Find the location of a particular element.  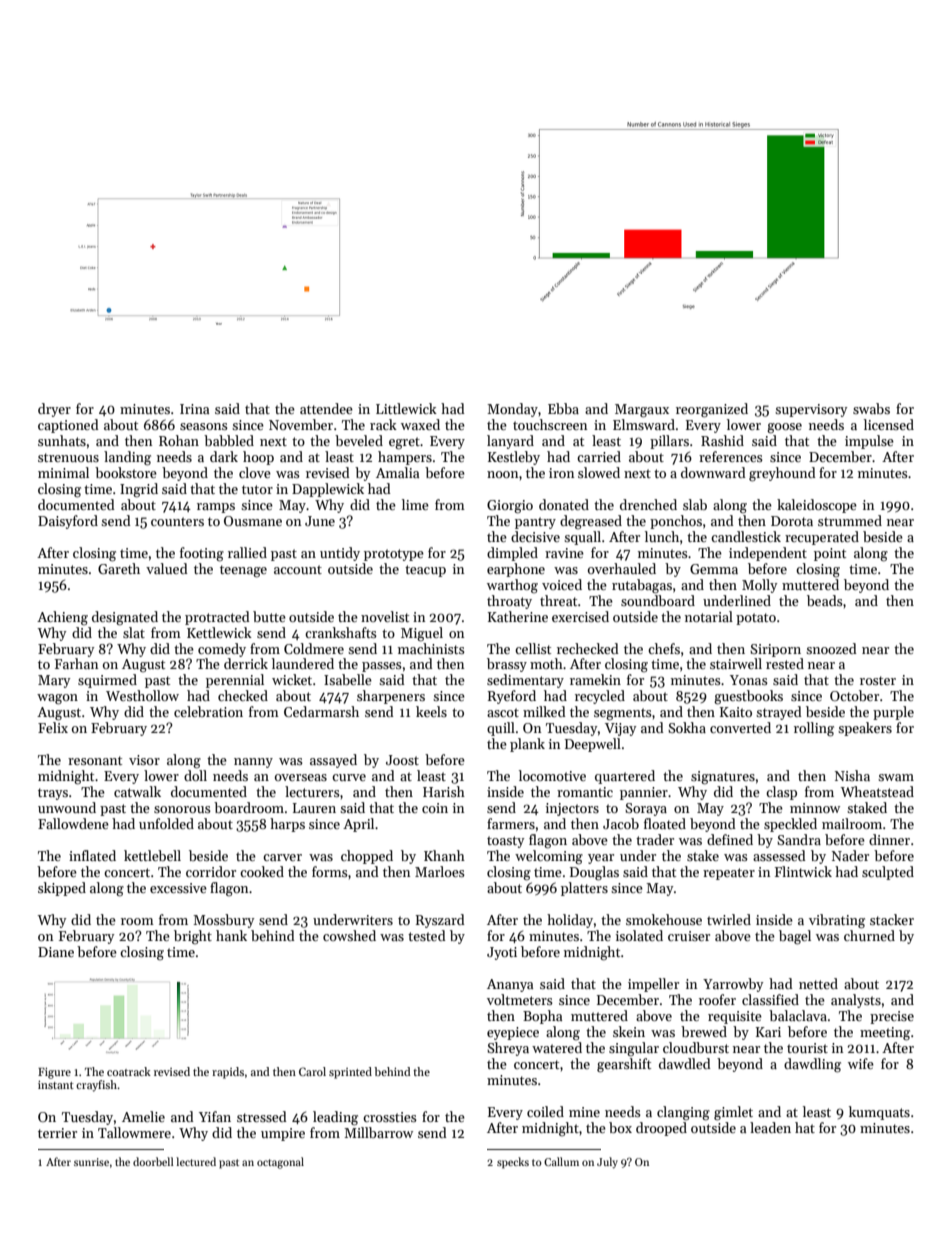

teenage is located at coordinates (243, 571).
